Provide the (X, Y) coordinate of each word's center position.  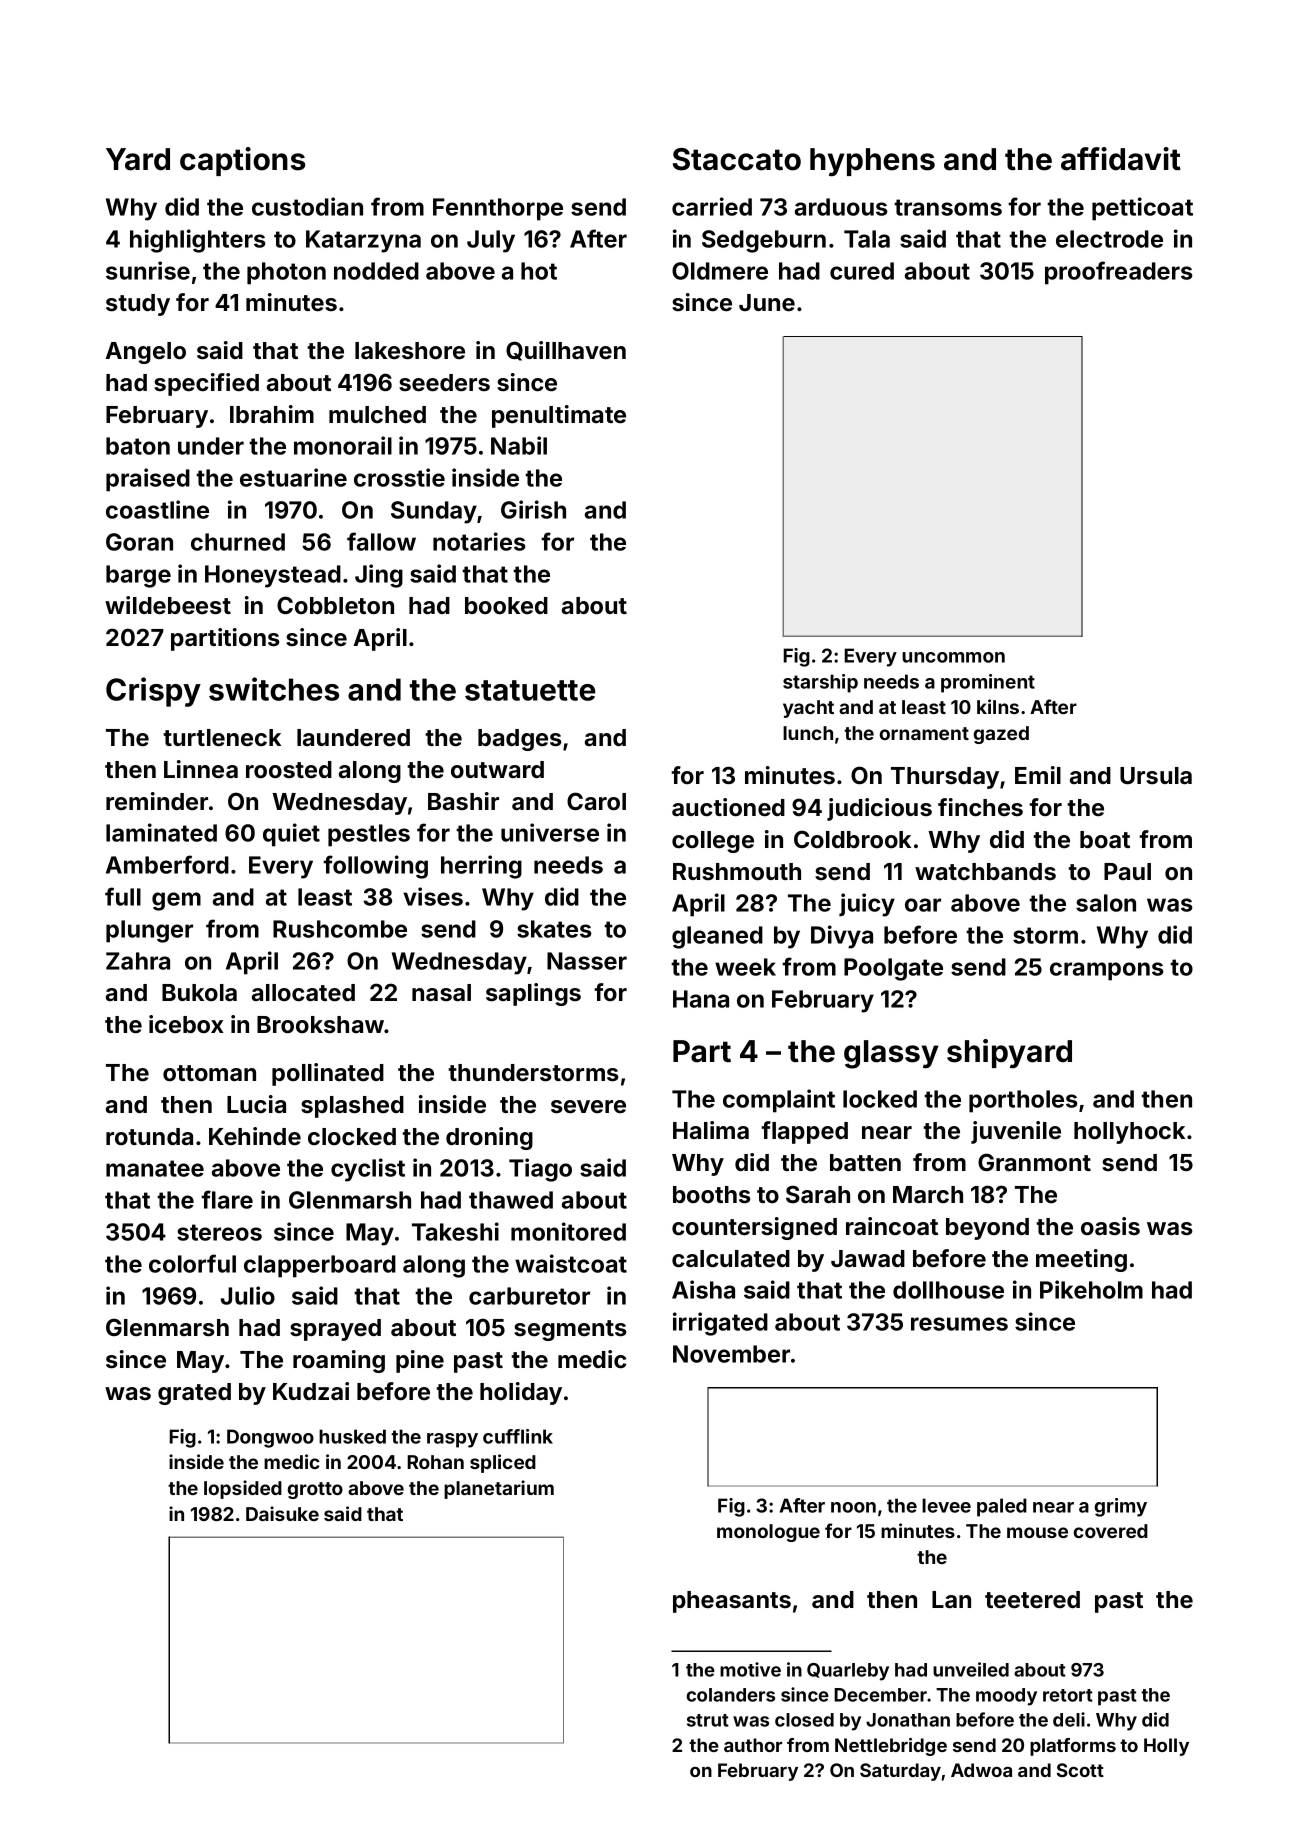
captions (242, 161)
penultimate (559, 416)
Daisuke (282, 1513)
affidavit (1121, 159)
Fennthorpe (498, 209)
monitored (568, 1231)
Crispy (153, 692)
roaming (339, 1361)
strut (708, 1720)
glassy (891, 1054)
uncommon (953, 657)
